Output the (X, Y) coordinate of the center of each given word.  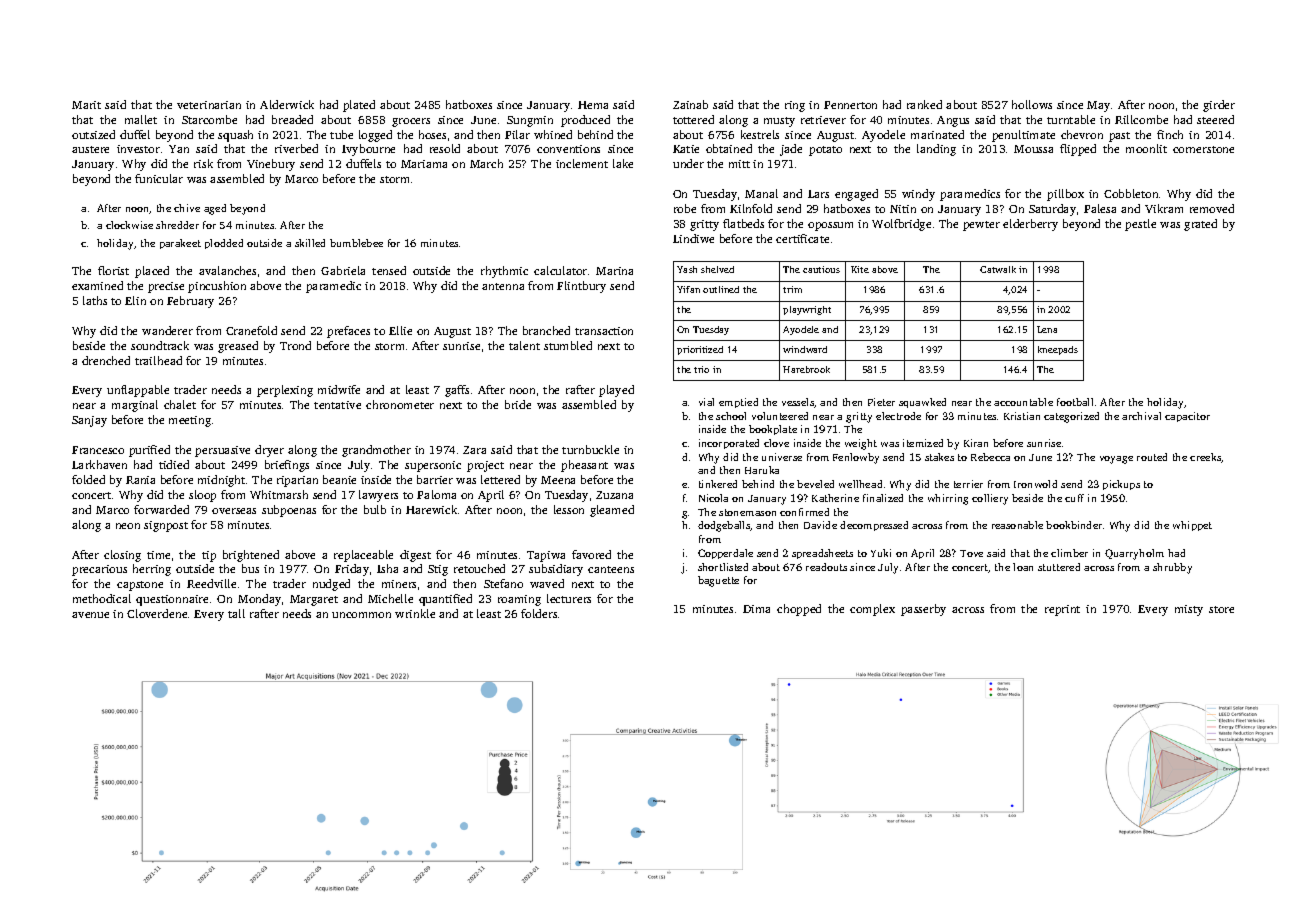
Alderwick (287, 104)
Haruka (762, 470)
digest (415, 556)
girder (1219, 106)
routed (1152, 457)
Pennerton (850, 105)
